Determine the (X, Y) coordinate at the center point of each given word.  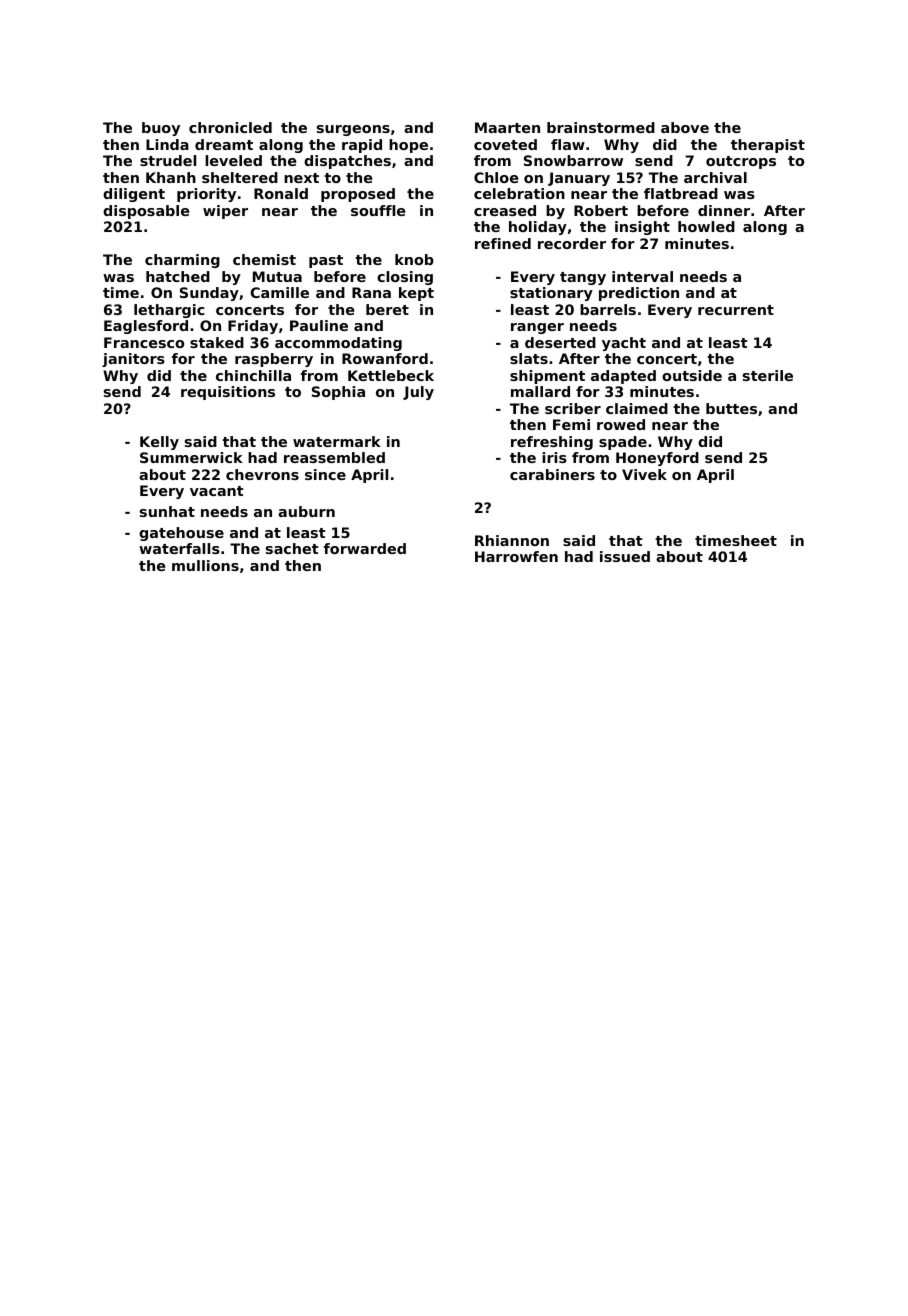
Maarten (507, 127)
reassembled (334, 457)
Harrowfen (516, 556)
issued (625, 556)
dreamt (224, 144)
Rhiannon (512, 540)
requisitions (228, 393)
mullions (205, 565)
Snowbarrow (573, 160)
